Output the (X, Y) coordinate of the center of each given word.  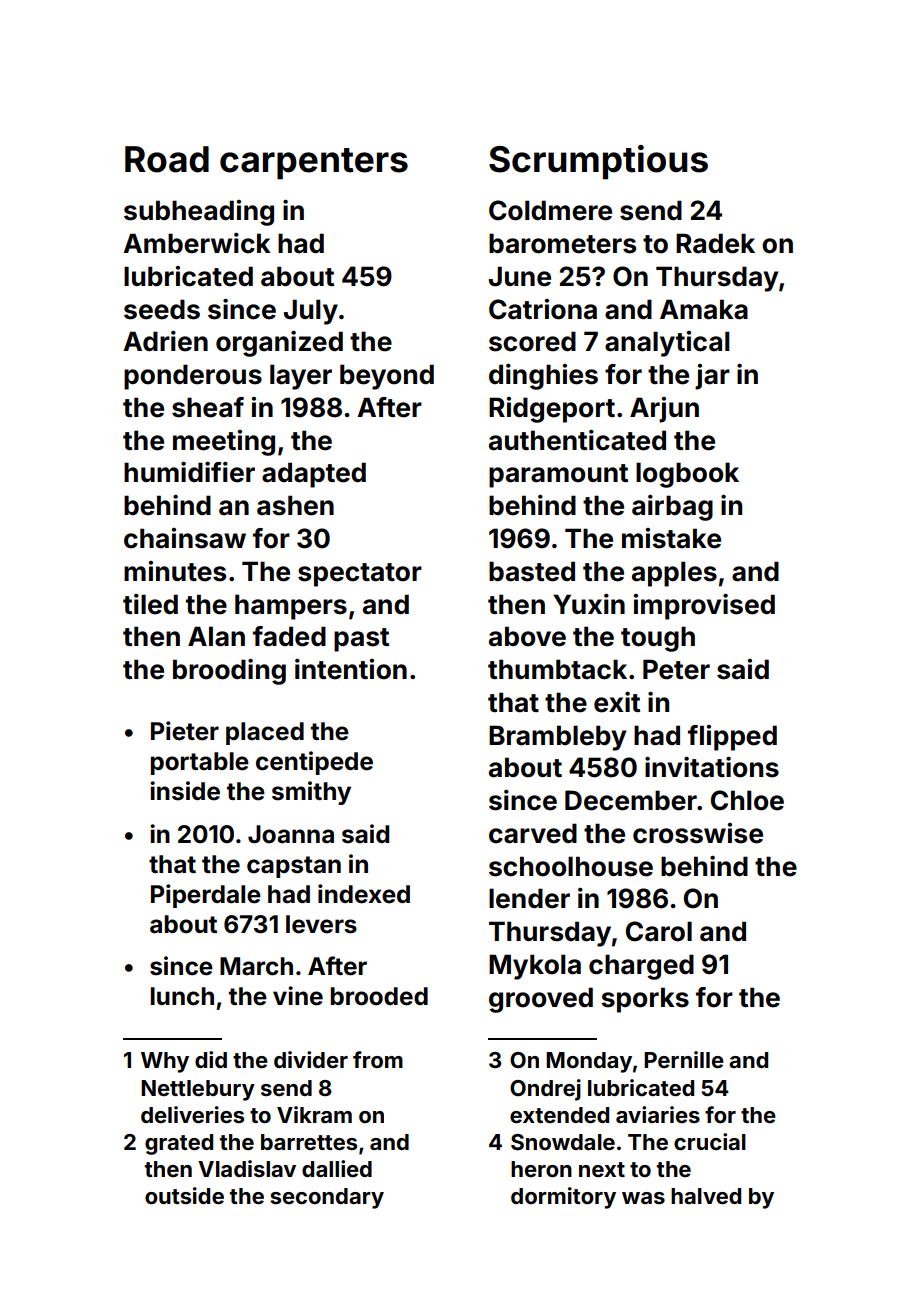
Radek (715, 243)
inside (185, 791)
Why (165, 1062)
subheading (199, 213)
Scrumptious (598, 162)
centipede (314, 763)
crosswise (698, 833)
